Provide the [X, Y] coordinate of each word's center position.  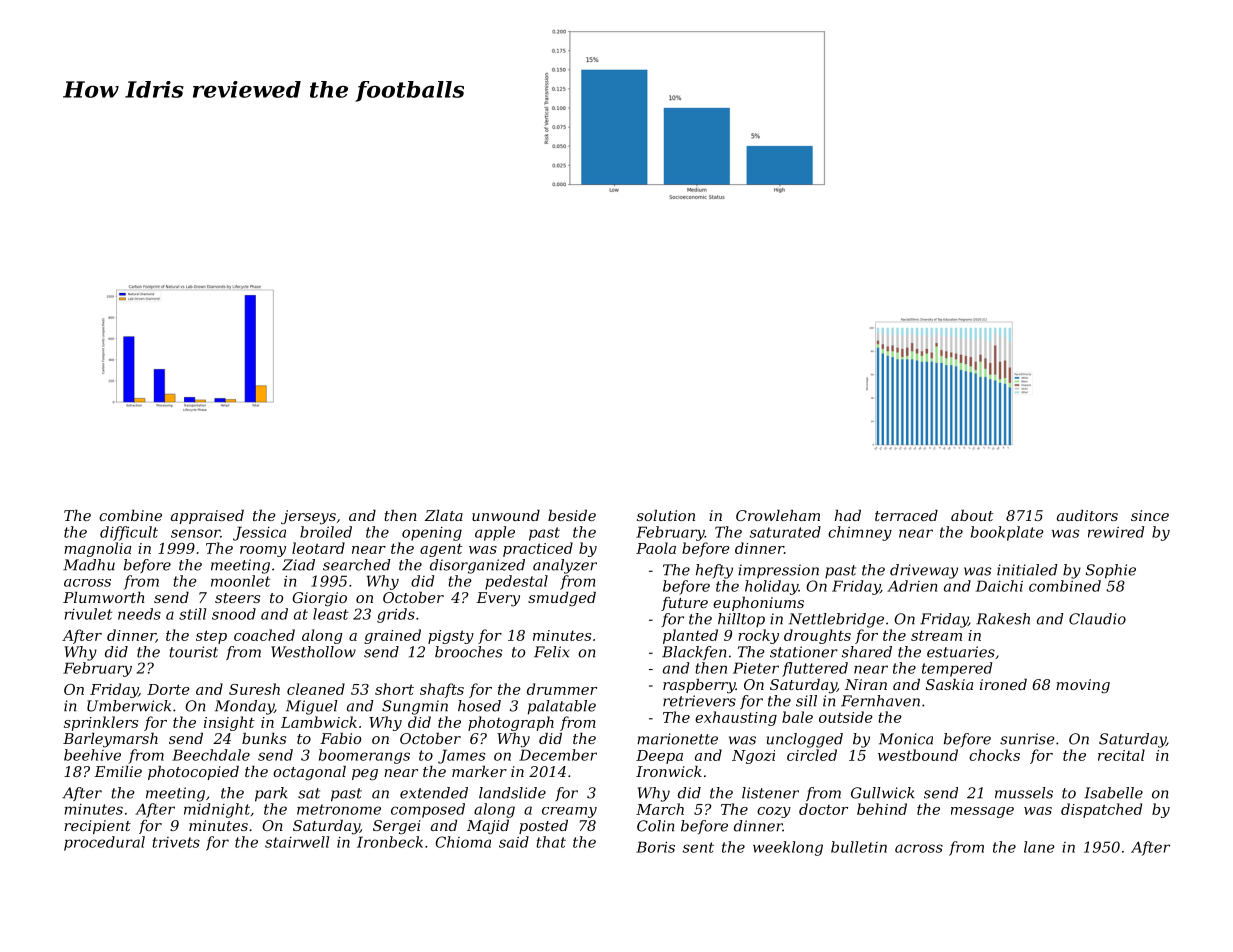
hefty [714, 571]
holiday [771, 587]
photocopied [193, 773]
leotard [318, 548]
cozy [774, 812]
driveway [924, 571]
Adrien [912, 586]
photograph [511, 723]
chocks [994, 755]
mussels [1024, 793]
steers [237, 598]
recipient [97, 827]
